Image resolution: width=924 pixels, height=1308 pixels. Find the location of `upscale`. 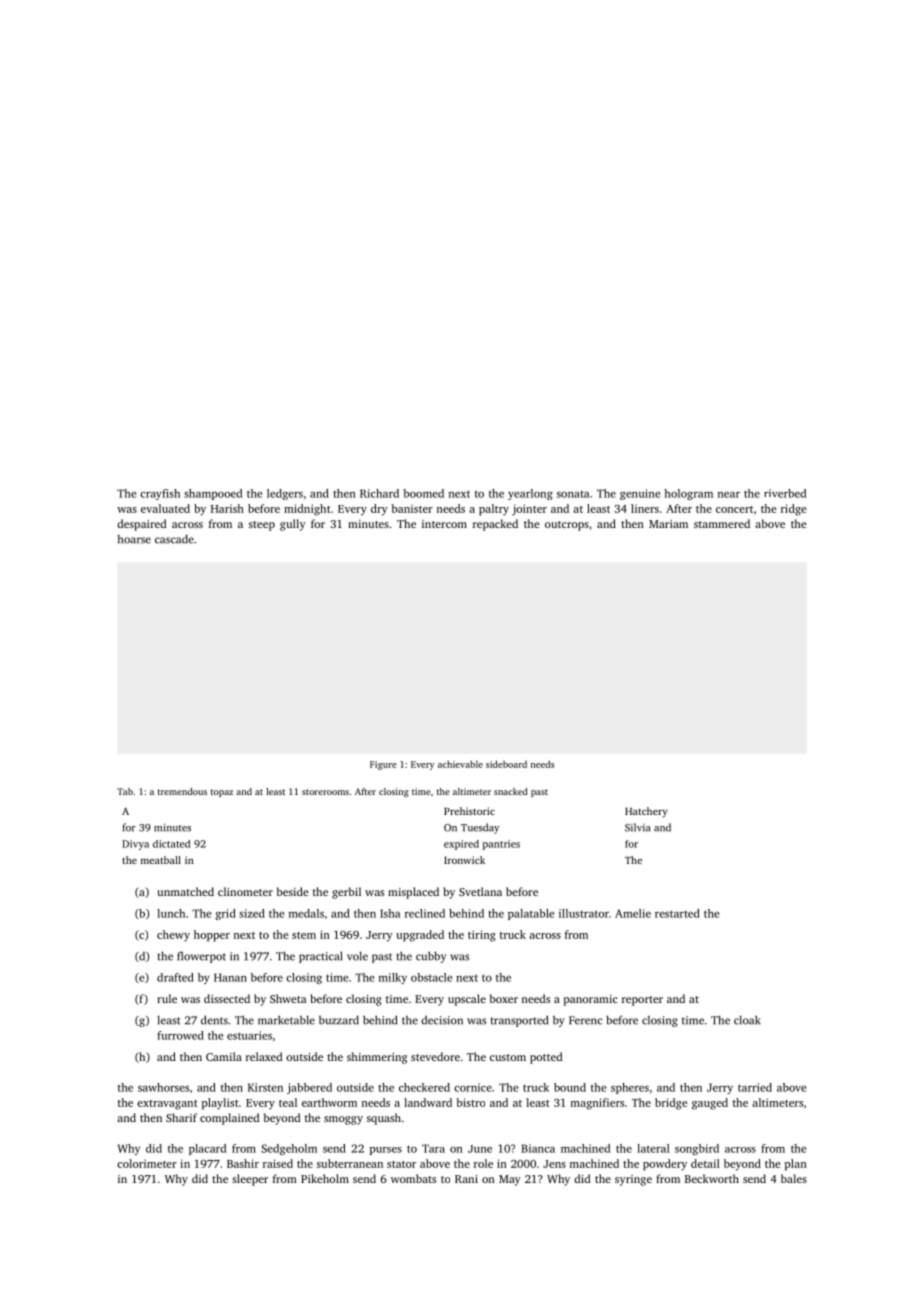

upscale is located at coordinates (467, 1000).
